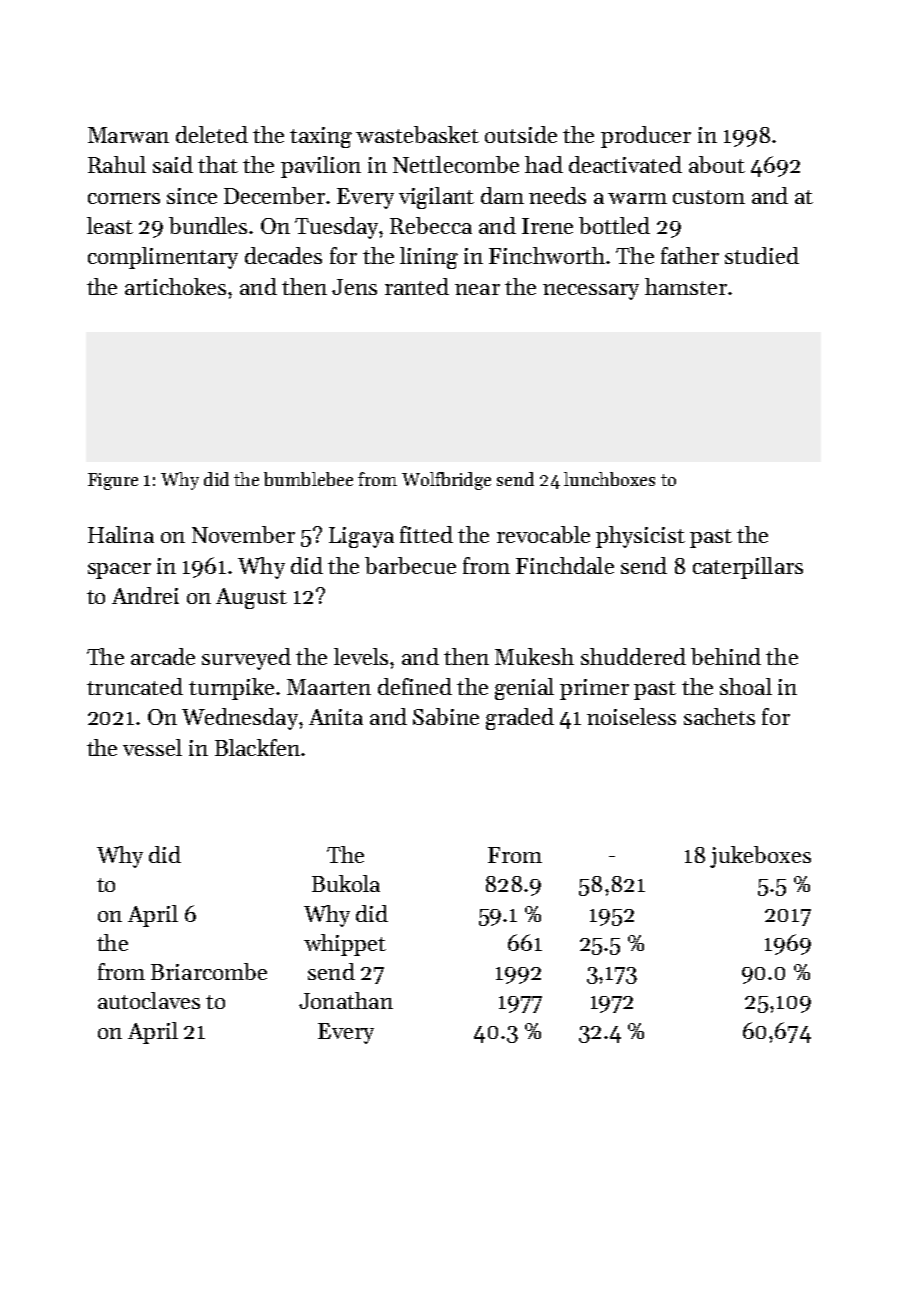 The width and height of the image is (908, 1316). What do you see at coordinates (426, 534) in the image?
I see `fitted` at bounding box center [426, 534].
